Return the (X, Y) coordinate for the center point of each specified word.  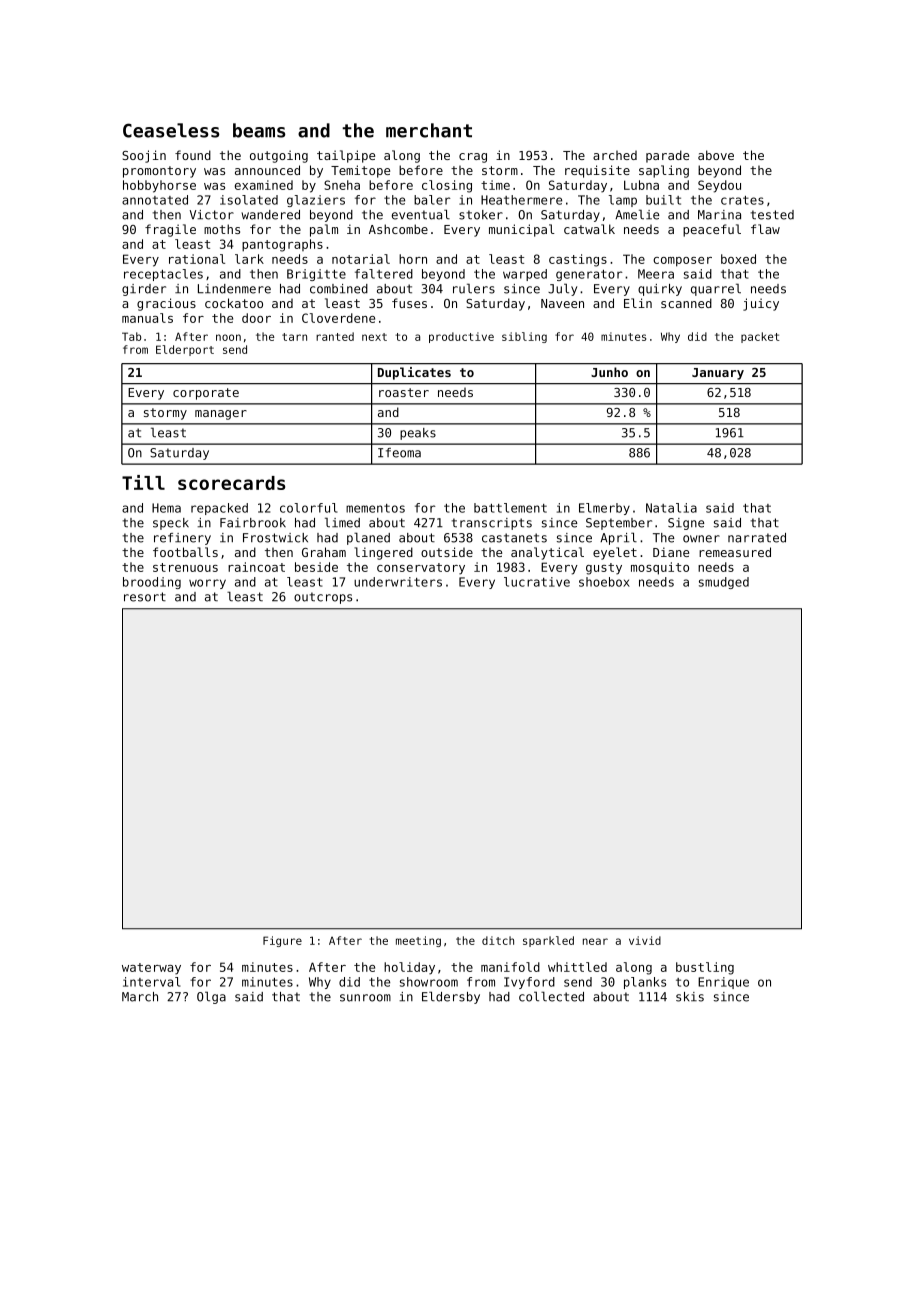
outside (447, 552)
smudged (724, 583)
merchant (429, 130)
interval (152, 982)
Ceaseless (171, 130)
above (716, 155)
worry (207, 584)
